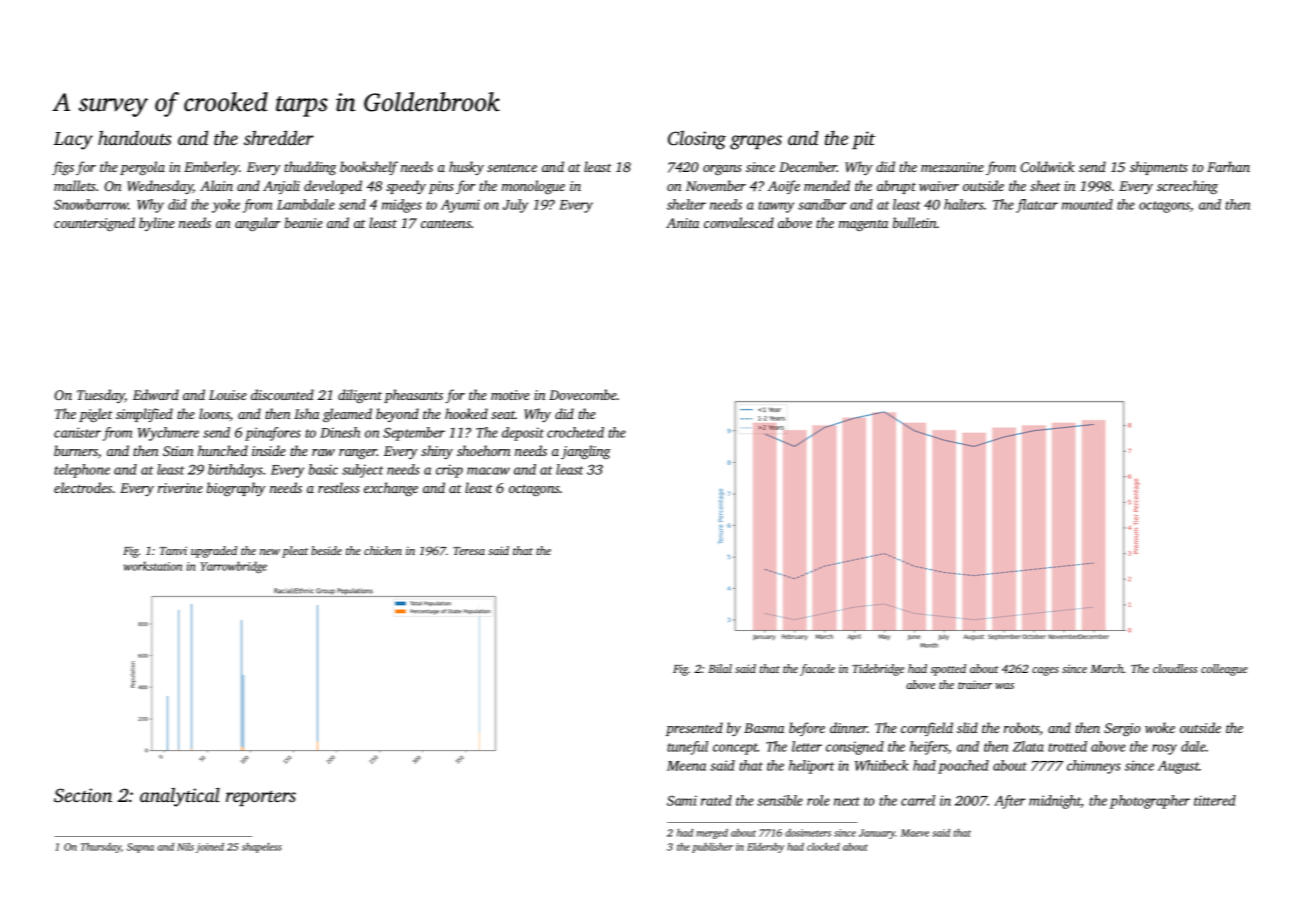 The height and width of the screenshot is (924, 1308). Describe the element at coordinates (1087, 204) in the screenshot. I see `mounted` at that location.
